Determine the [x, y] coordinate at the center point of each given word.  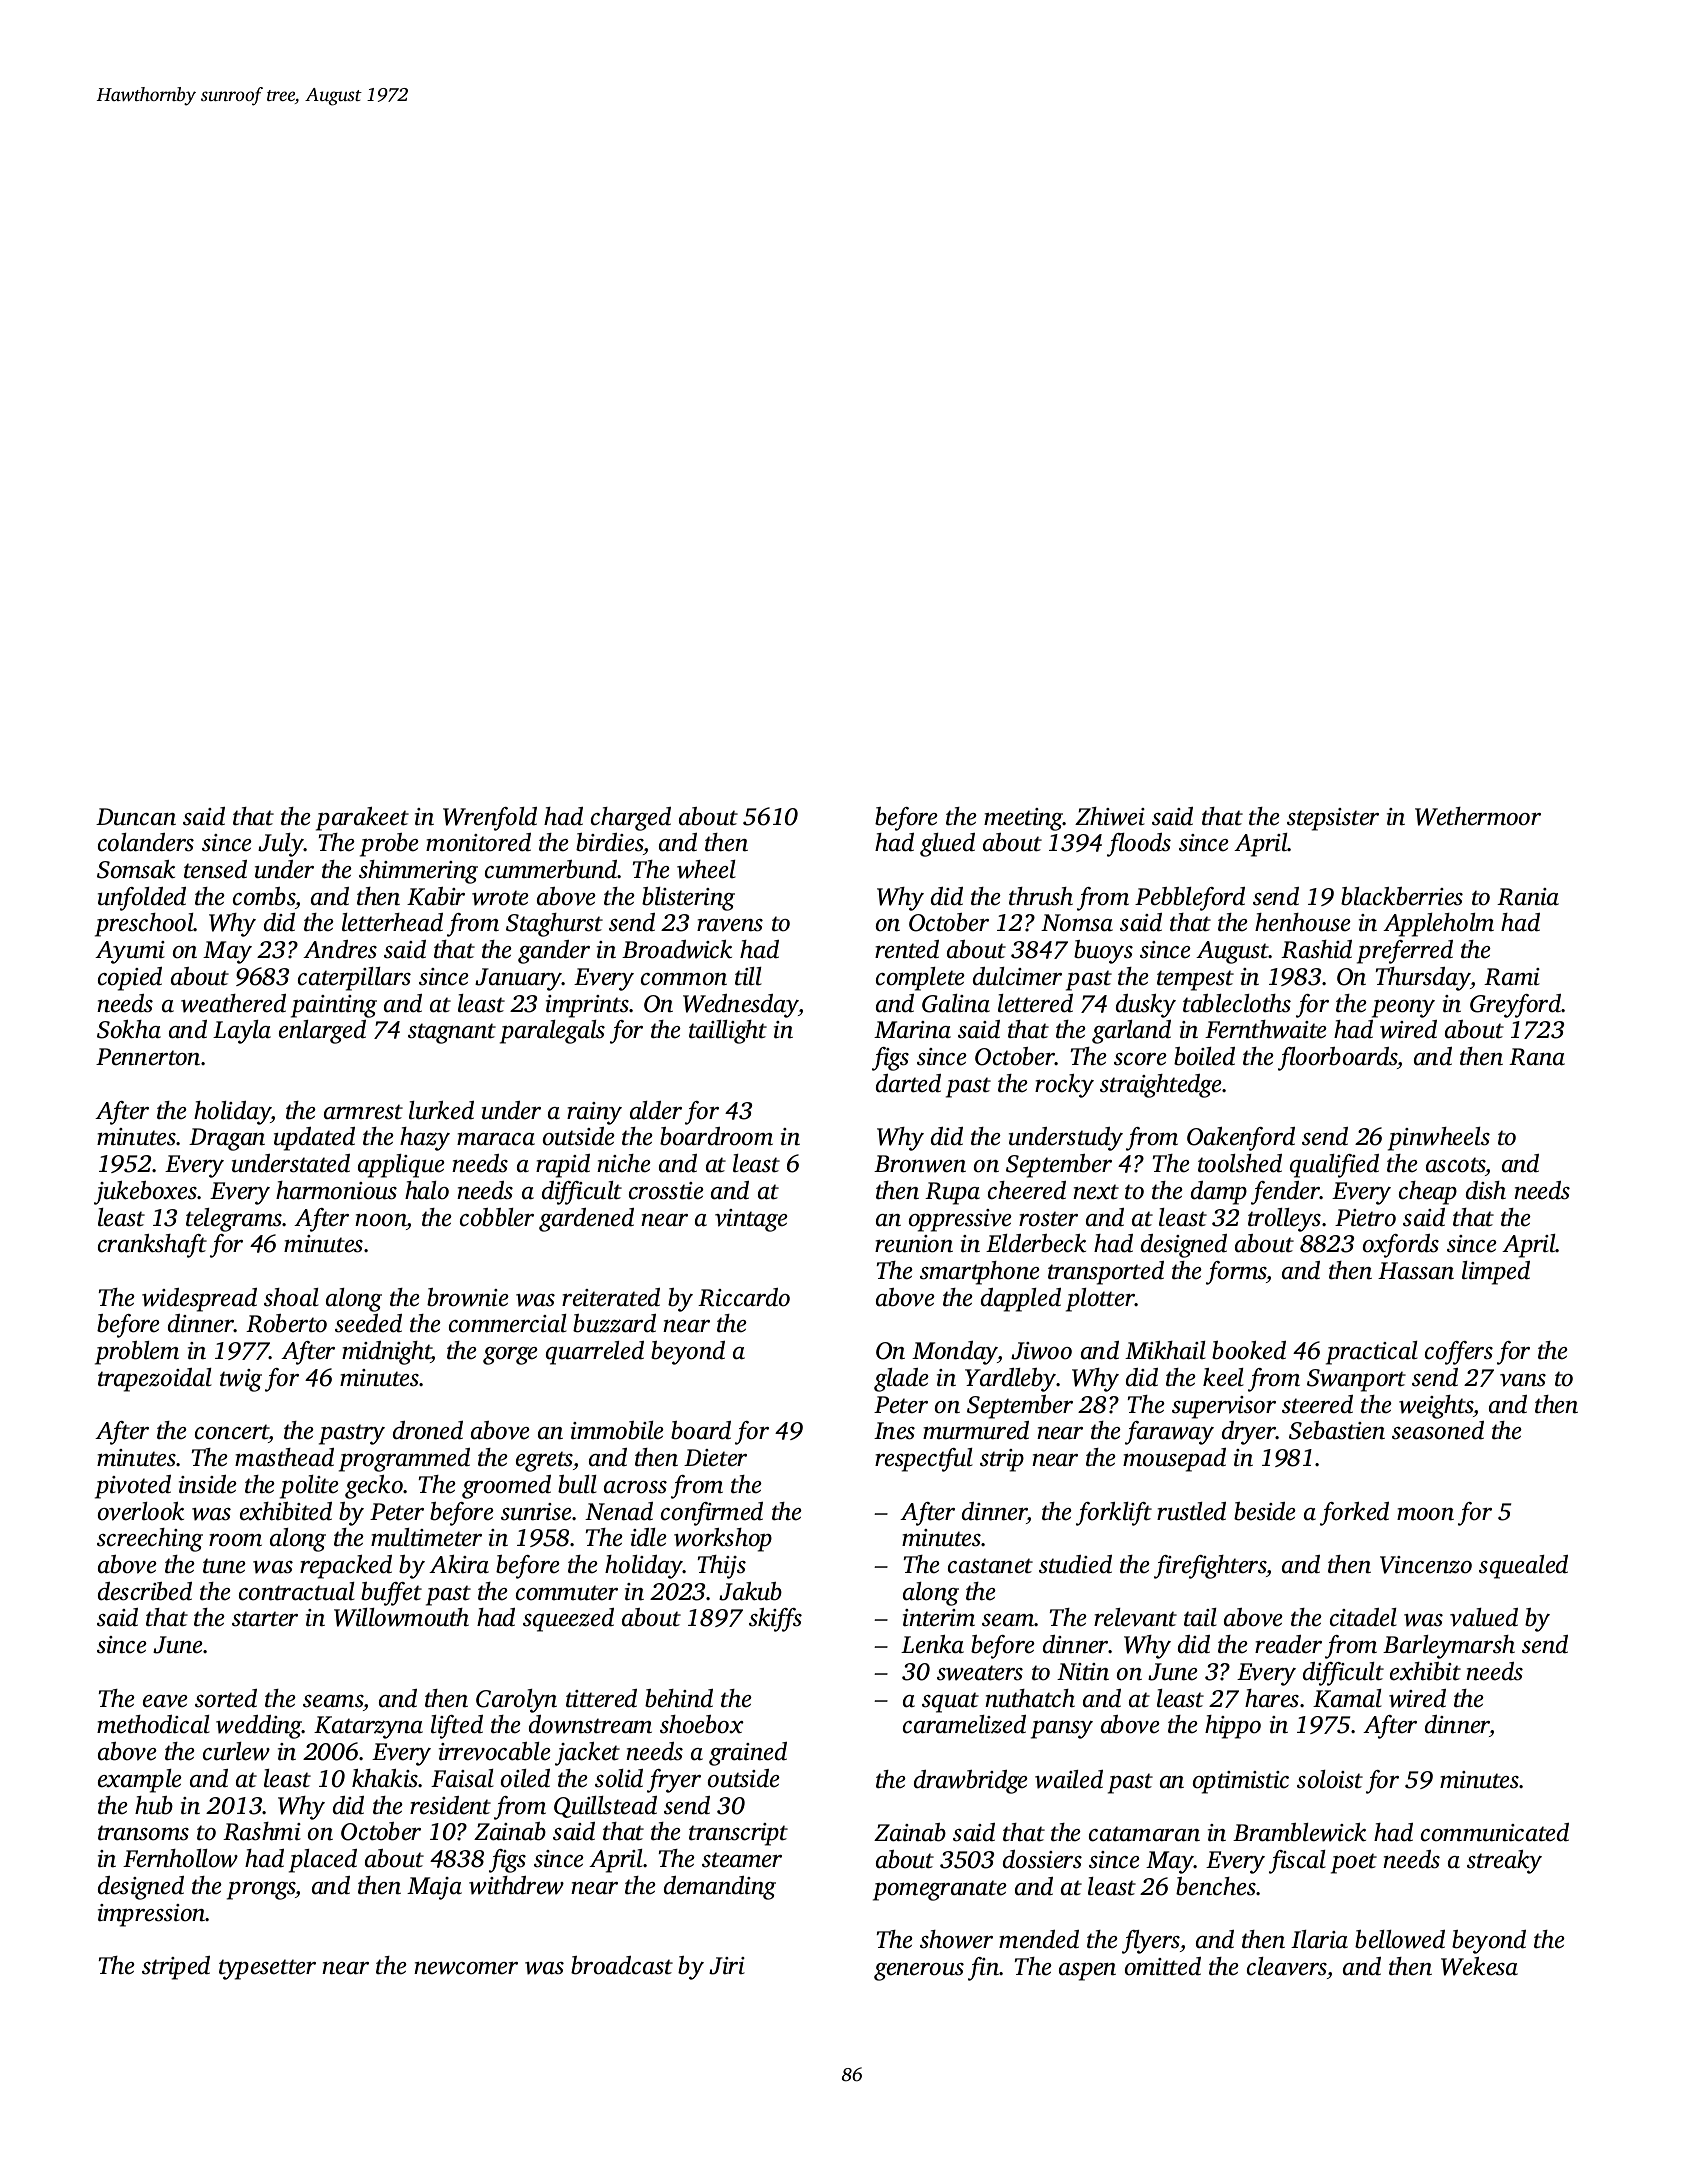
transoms [143, 1833]
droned [428, 1430]
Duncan [136, 817]
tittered [601, 1698]
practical [1372, 1353]
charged [631, 819]
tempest [1195, 980]
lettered [1035, 1003]
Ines [894, 1431]
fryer [674, 1781]
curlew [236, 1751]
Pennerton [148, 1057]
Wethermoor [1478, 816]
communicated [1495, 1832]
